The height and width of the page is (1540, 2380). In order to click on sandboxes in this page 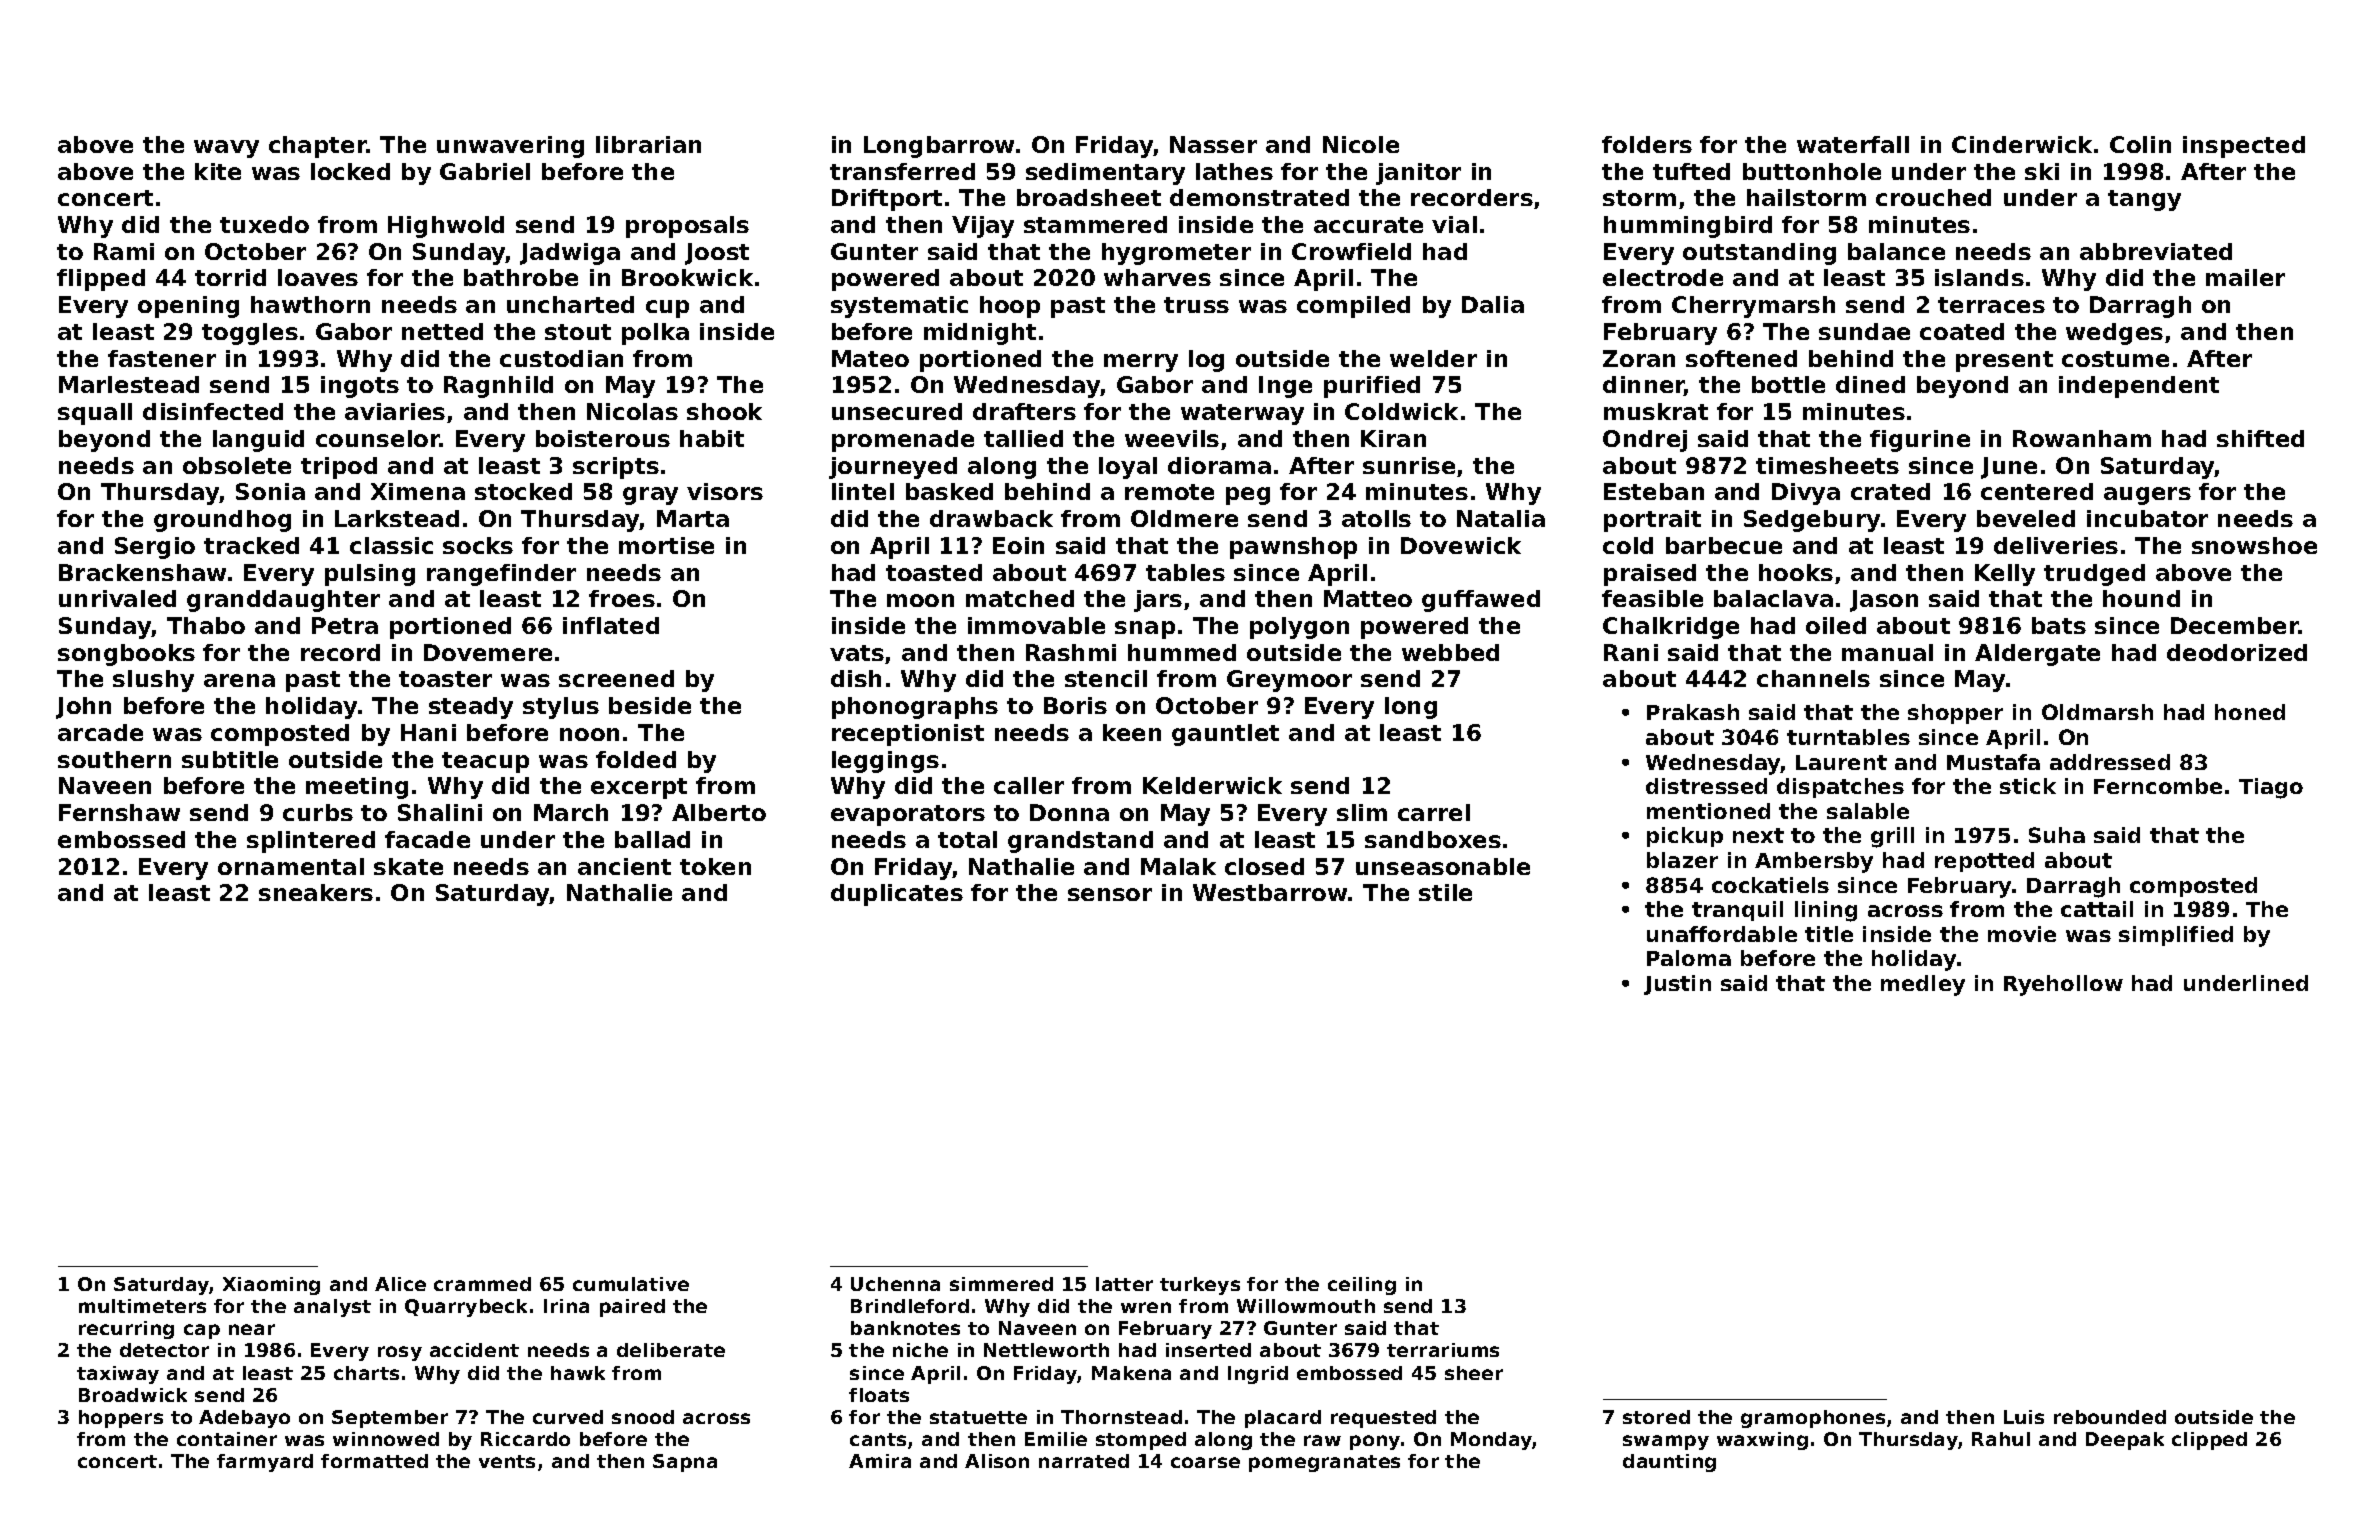, I will do `click(1433, 839)`.
